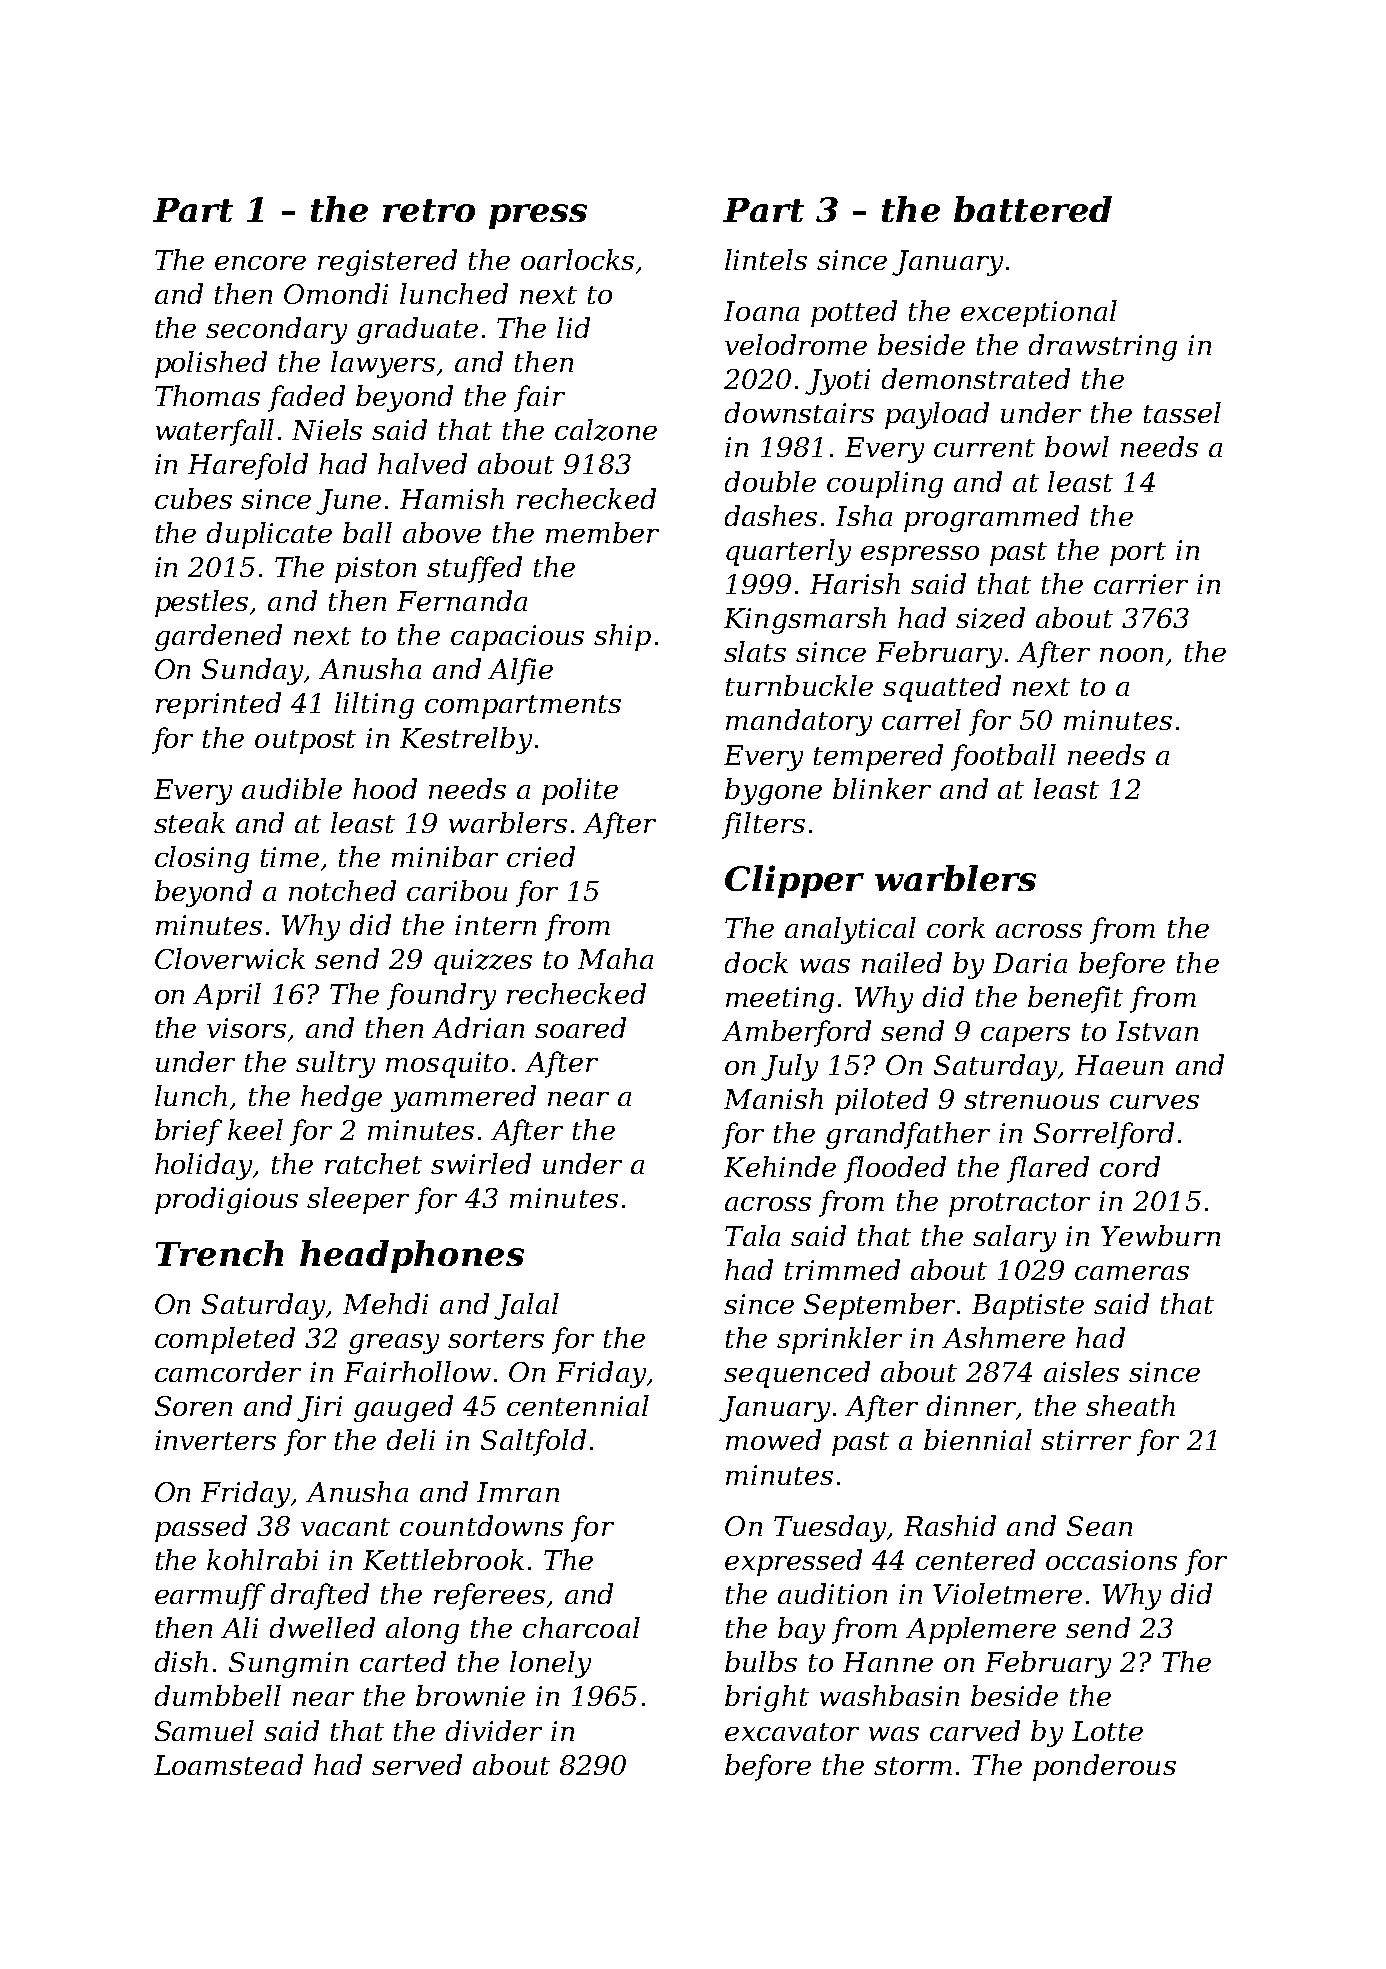 This screenshot has width=1386, height=1969. What do you see at coordinates (201, 603) in the screenshot?
I see `pestles` at bounding box center [201, 603].
